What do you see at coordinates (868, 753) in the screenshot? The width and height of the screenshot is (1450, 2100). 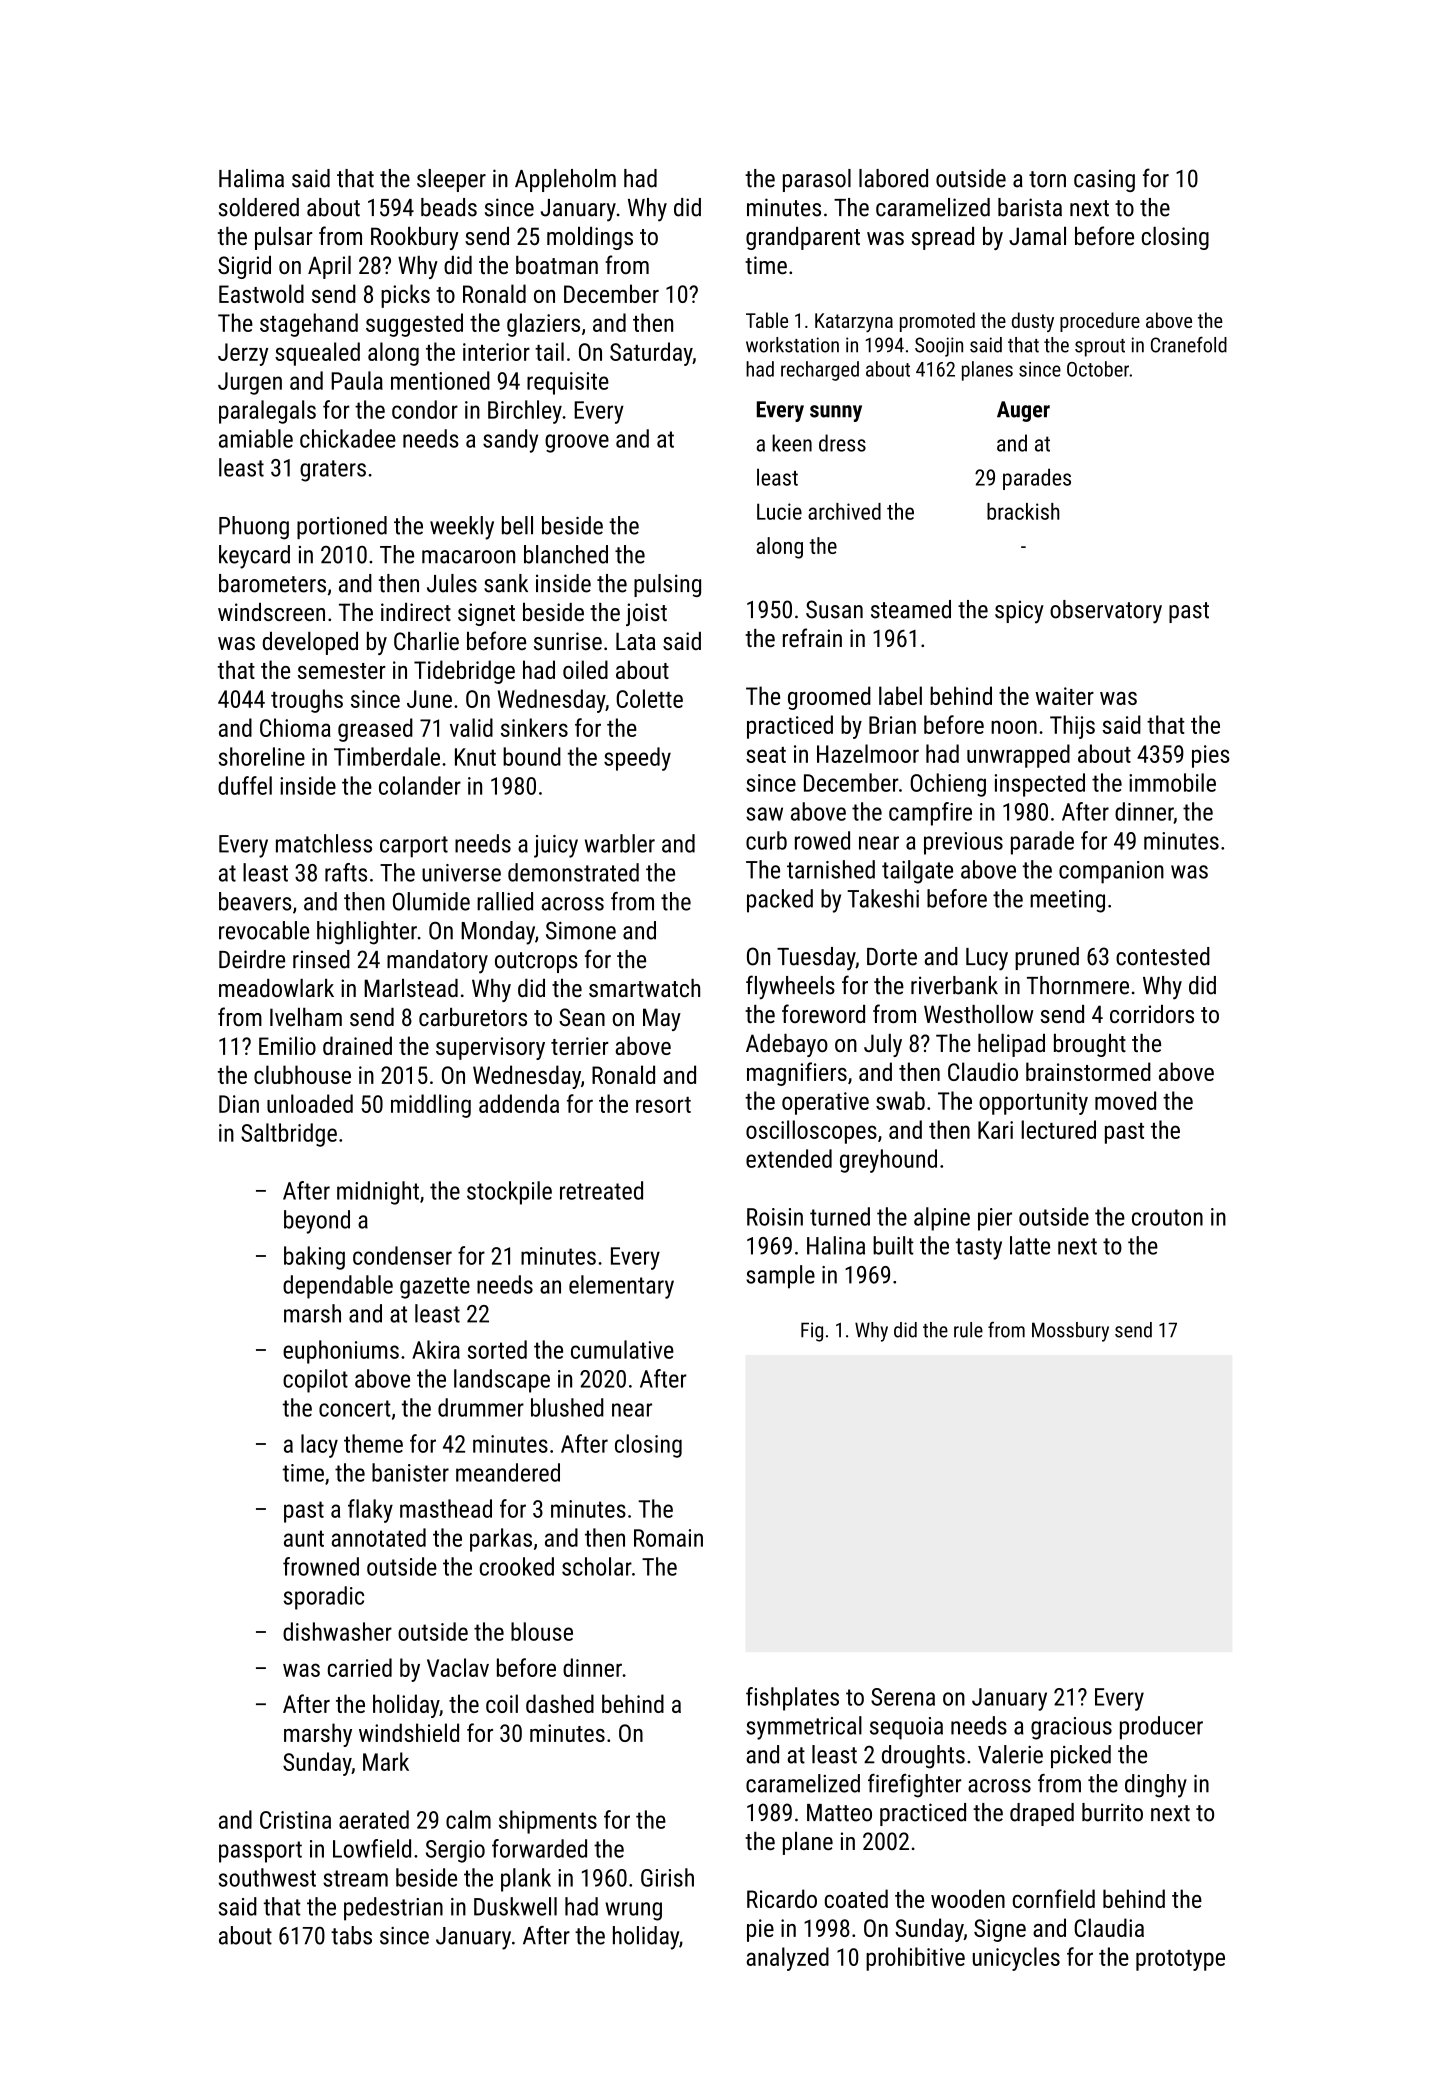 I see `Hazelmoor` at bounding box center [868, 753].
